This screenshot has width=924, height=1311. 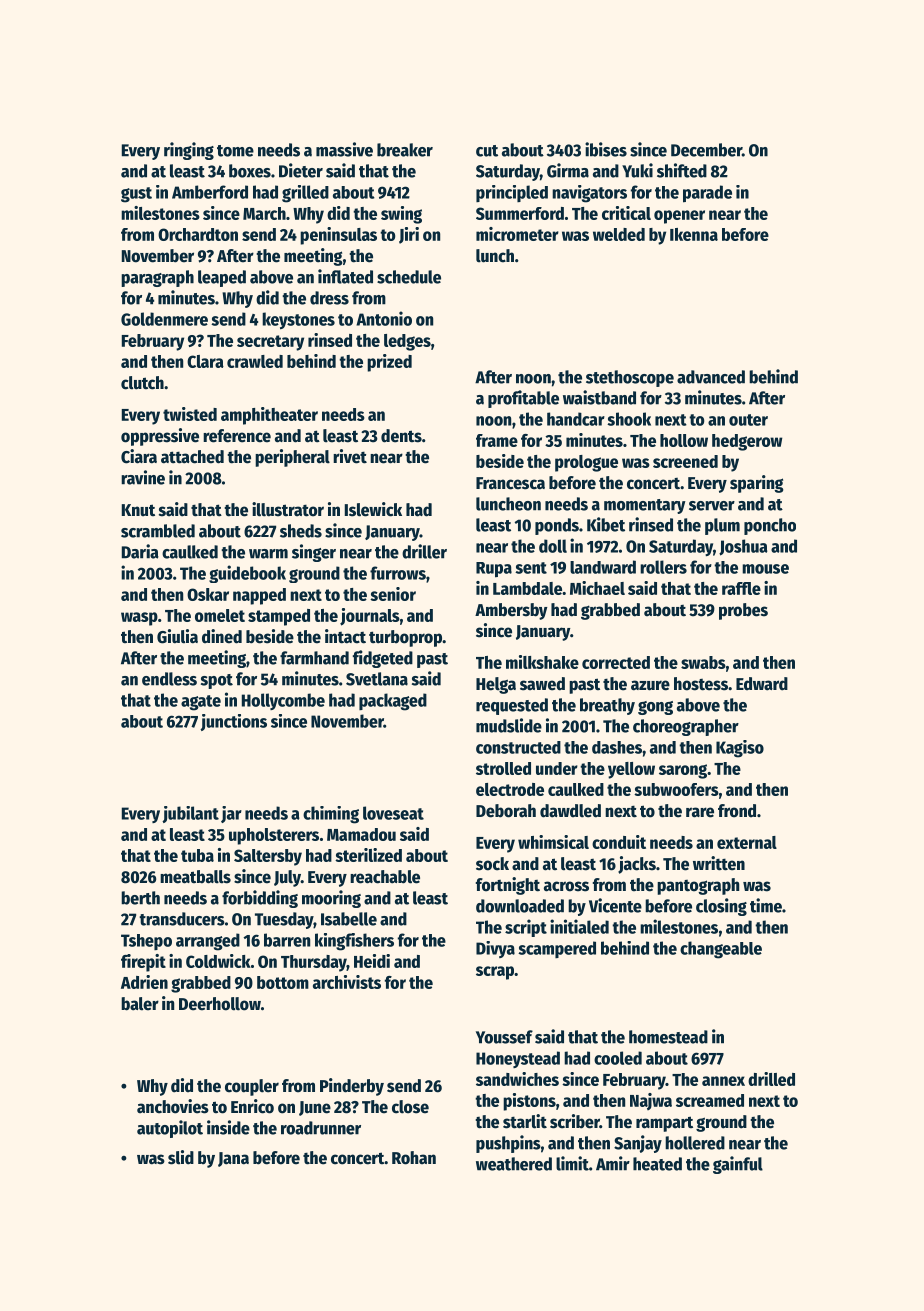 I want to click on Hollycombe, so click(x=283, y=701).
